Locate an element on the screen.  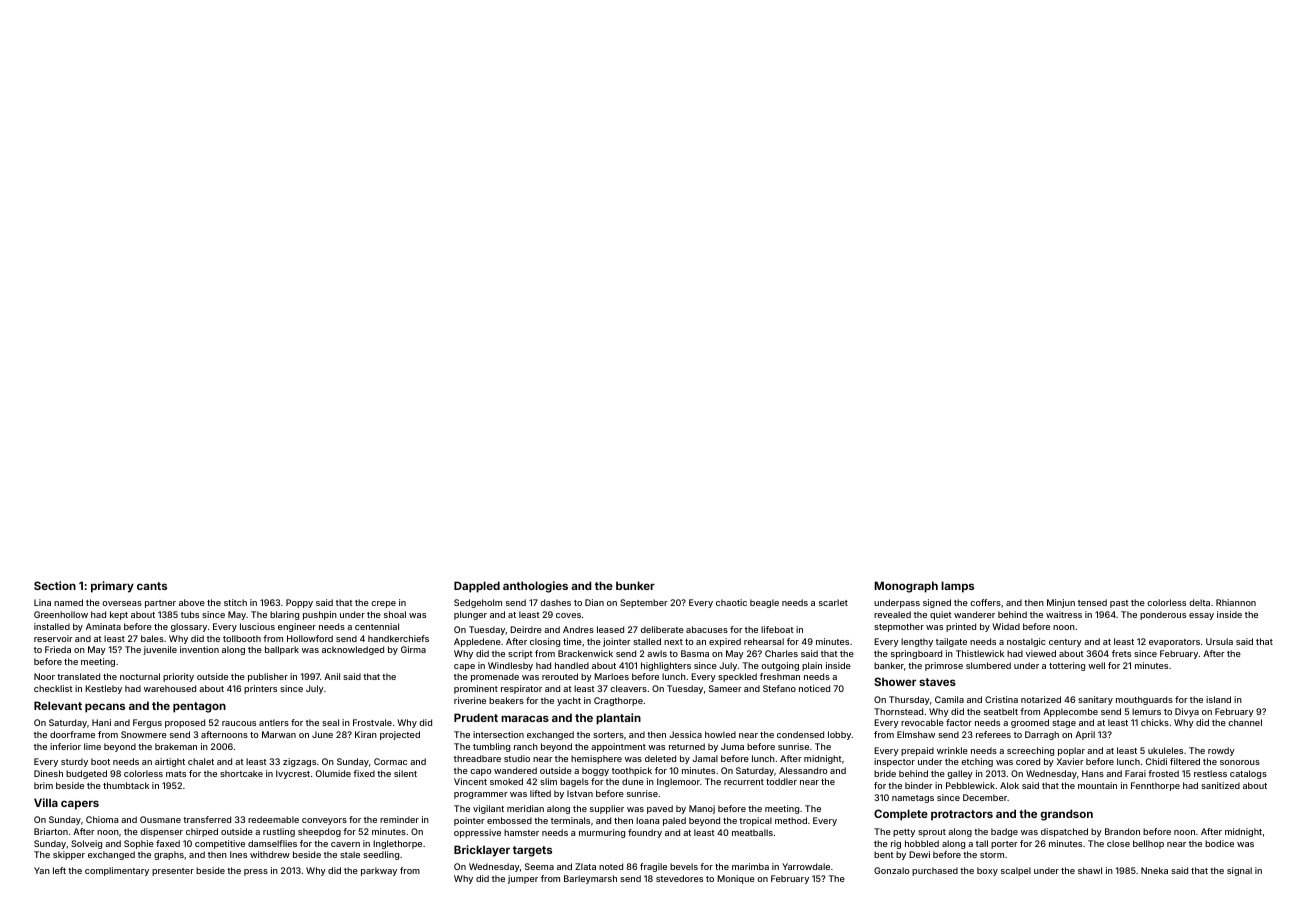
Alok is located at coordinates (1009, 785).
